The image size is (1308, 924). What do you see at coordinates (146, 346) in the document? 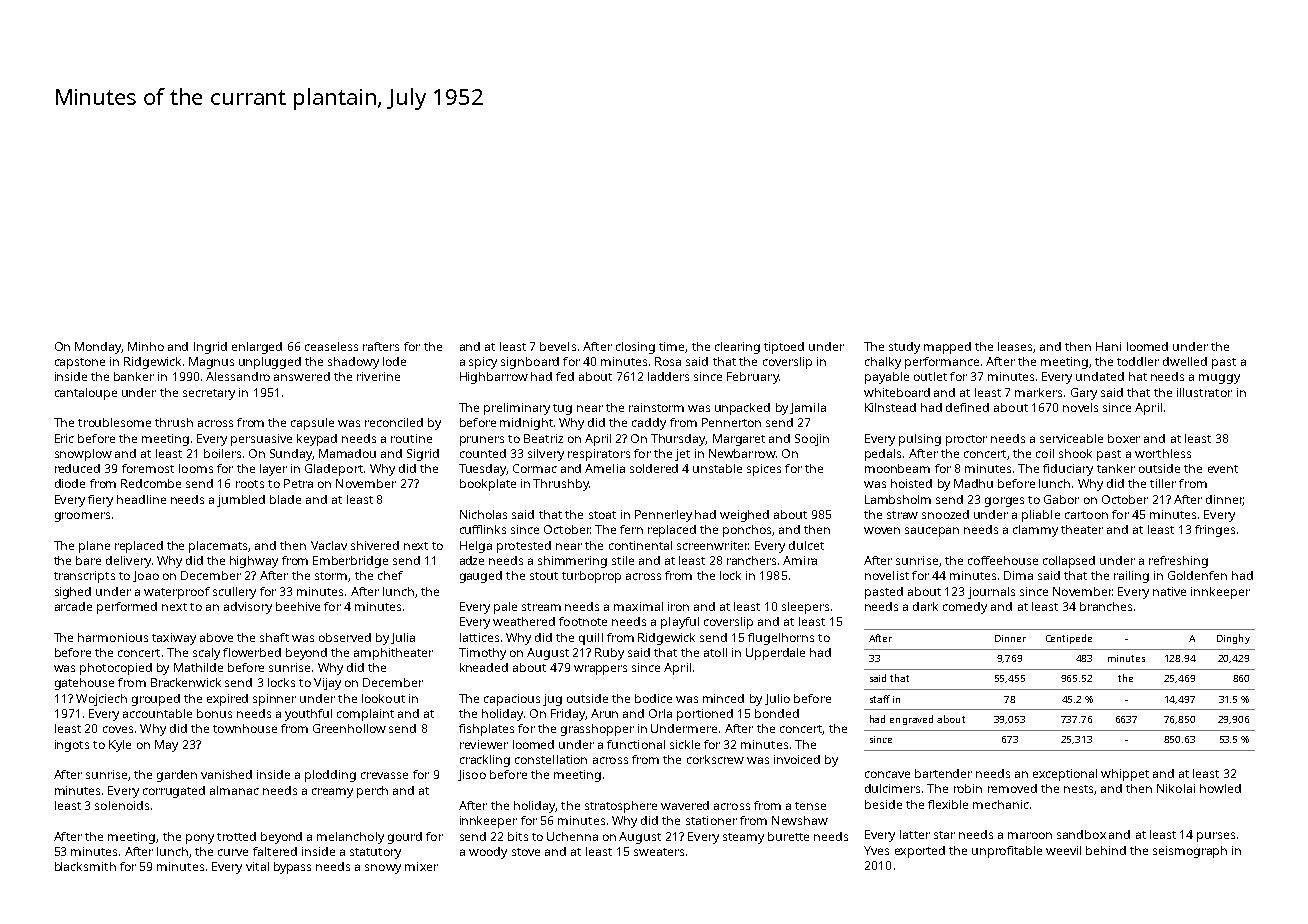
I see `Minho` at bounding box center [146, 346].
